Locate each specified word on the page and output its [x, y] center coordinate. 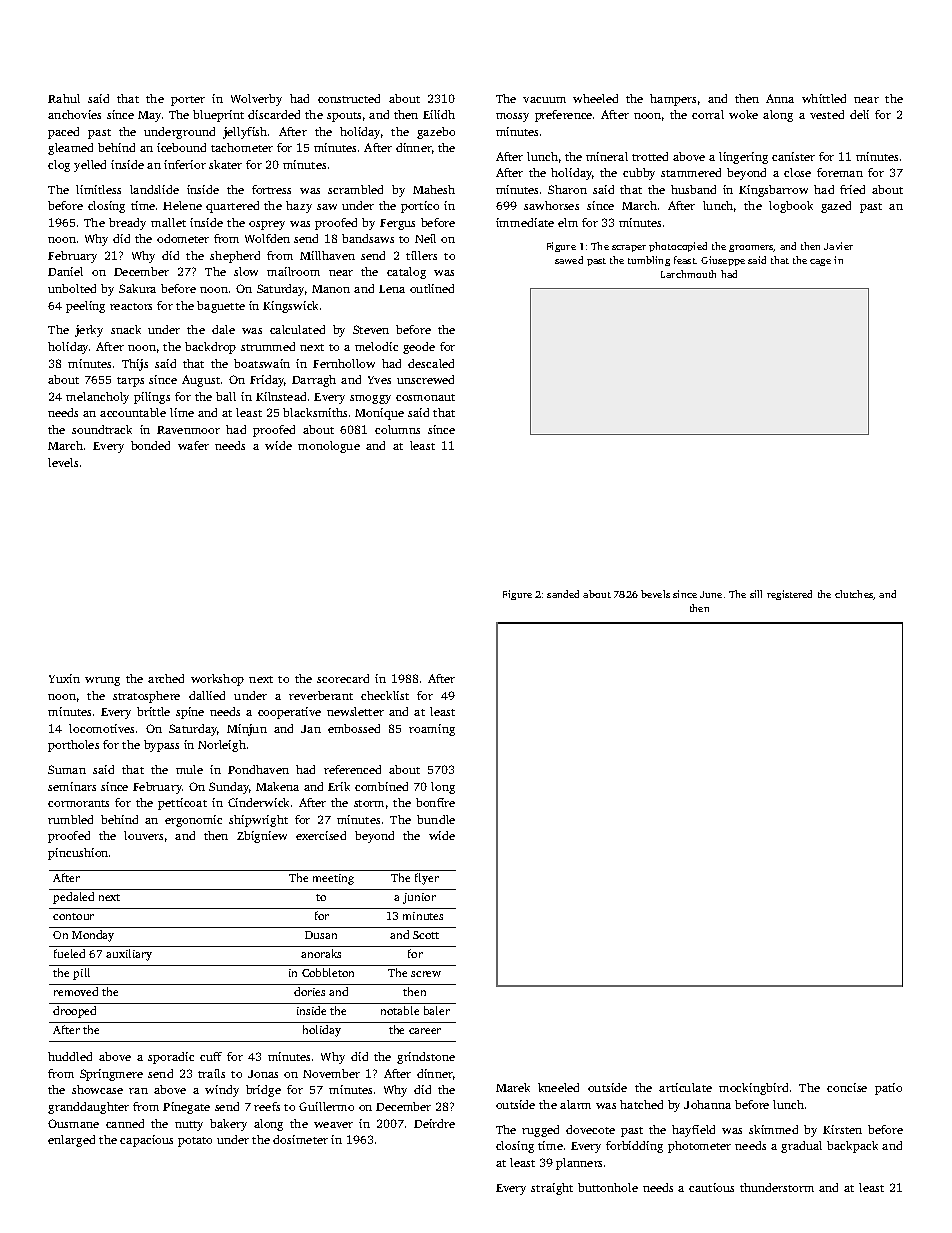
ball [226, 396]
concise [847, 1087]
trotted [650, 156]
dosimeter [300, 1139]
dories [309, 991]
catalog [406, 273]
